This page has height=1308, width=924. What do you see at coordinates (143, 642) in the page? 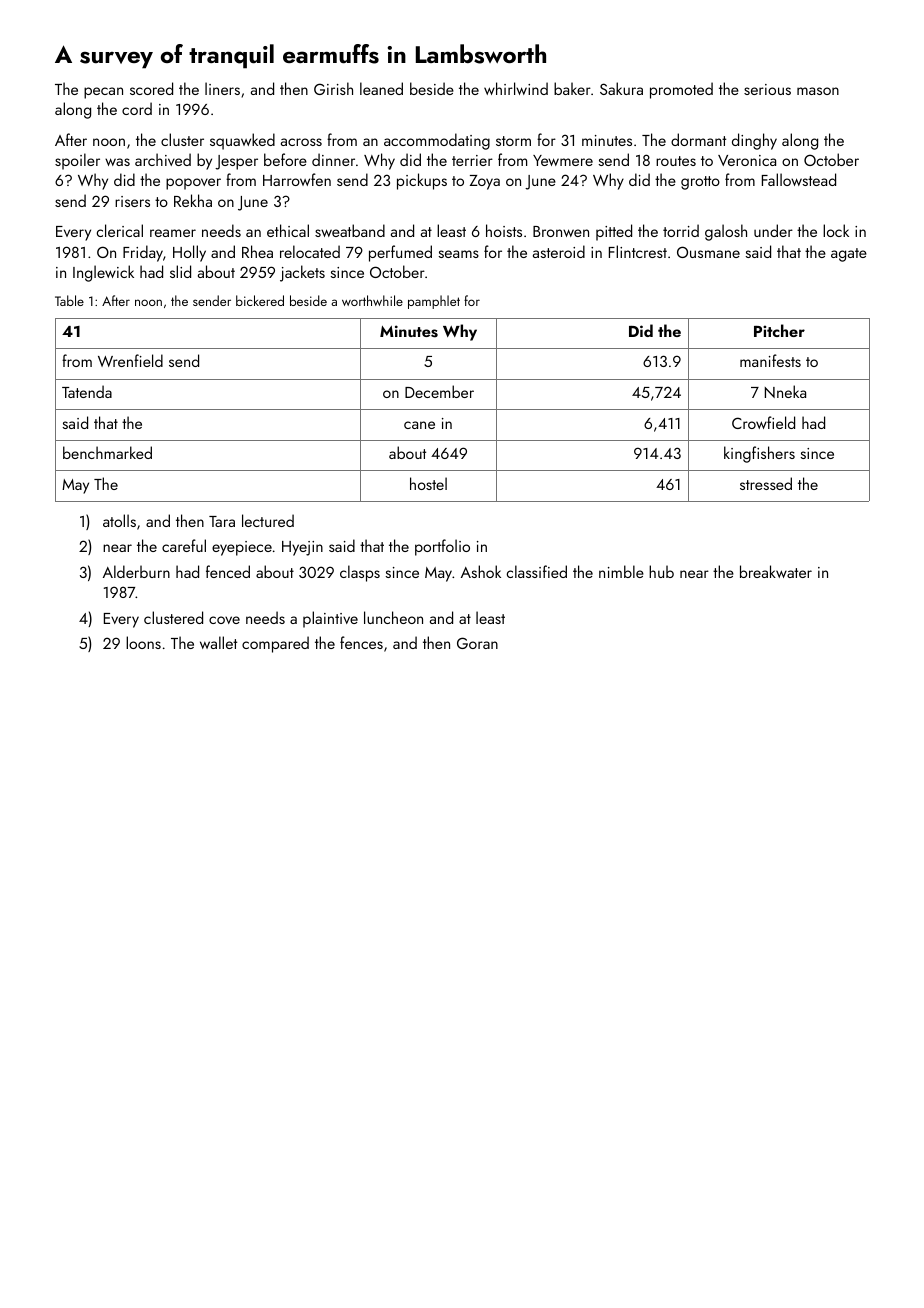
I see `loons` at bounding box center [143, 642].
